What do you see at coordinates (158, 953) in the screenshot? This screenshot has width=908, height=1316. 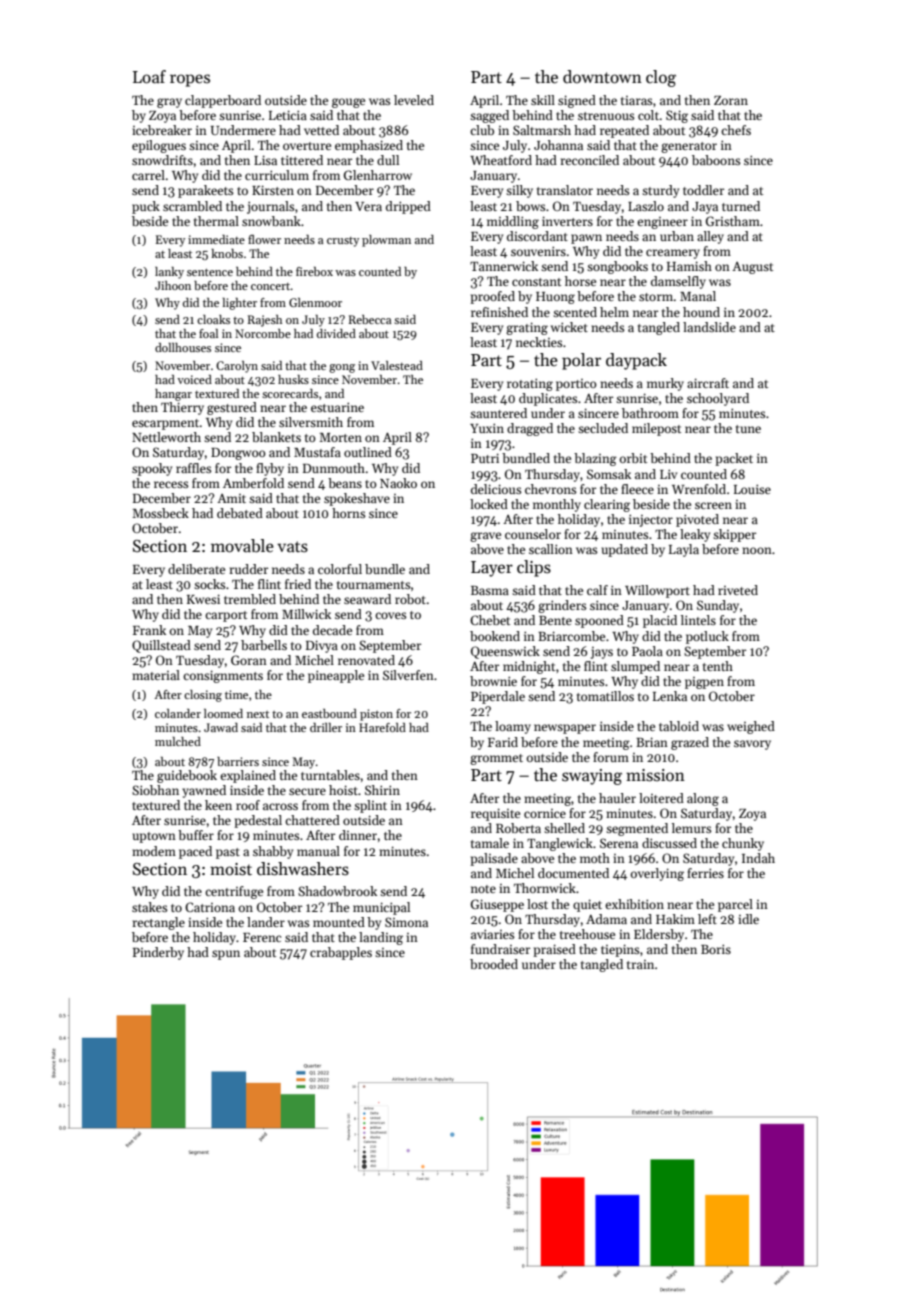 I see `Pinderby` at bounding box center [158, 953].
